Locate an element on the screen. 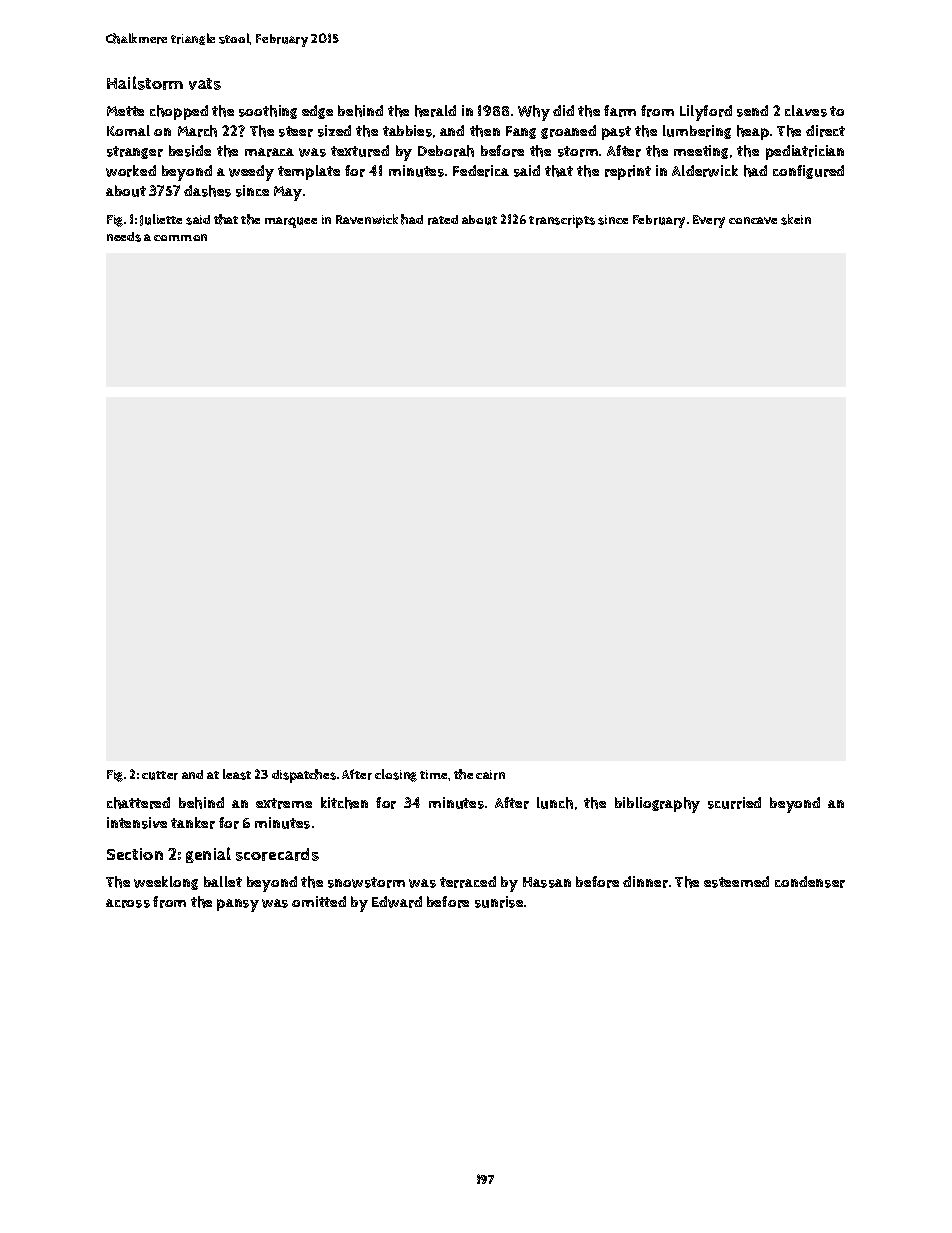  Ravenwick is located at coordinates (367, 219).
